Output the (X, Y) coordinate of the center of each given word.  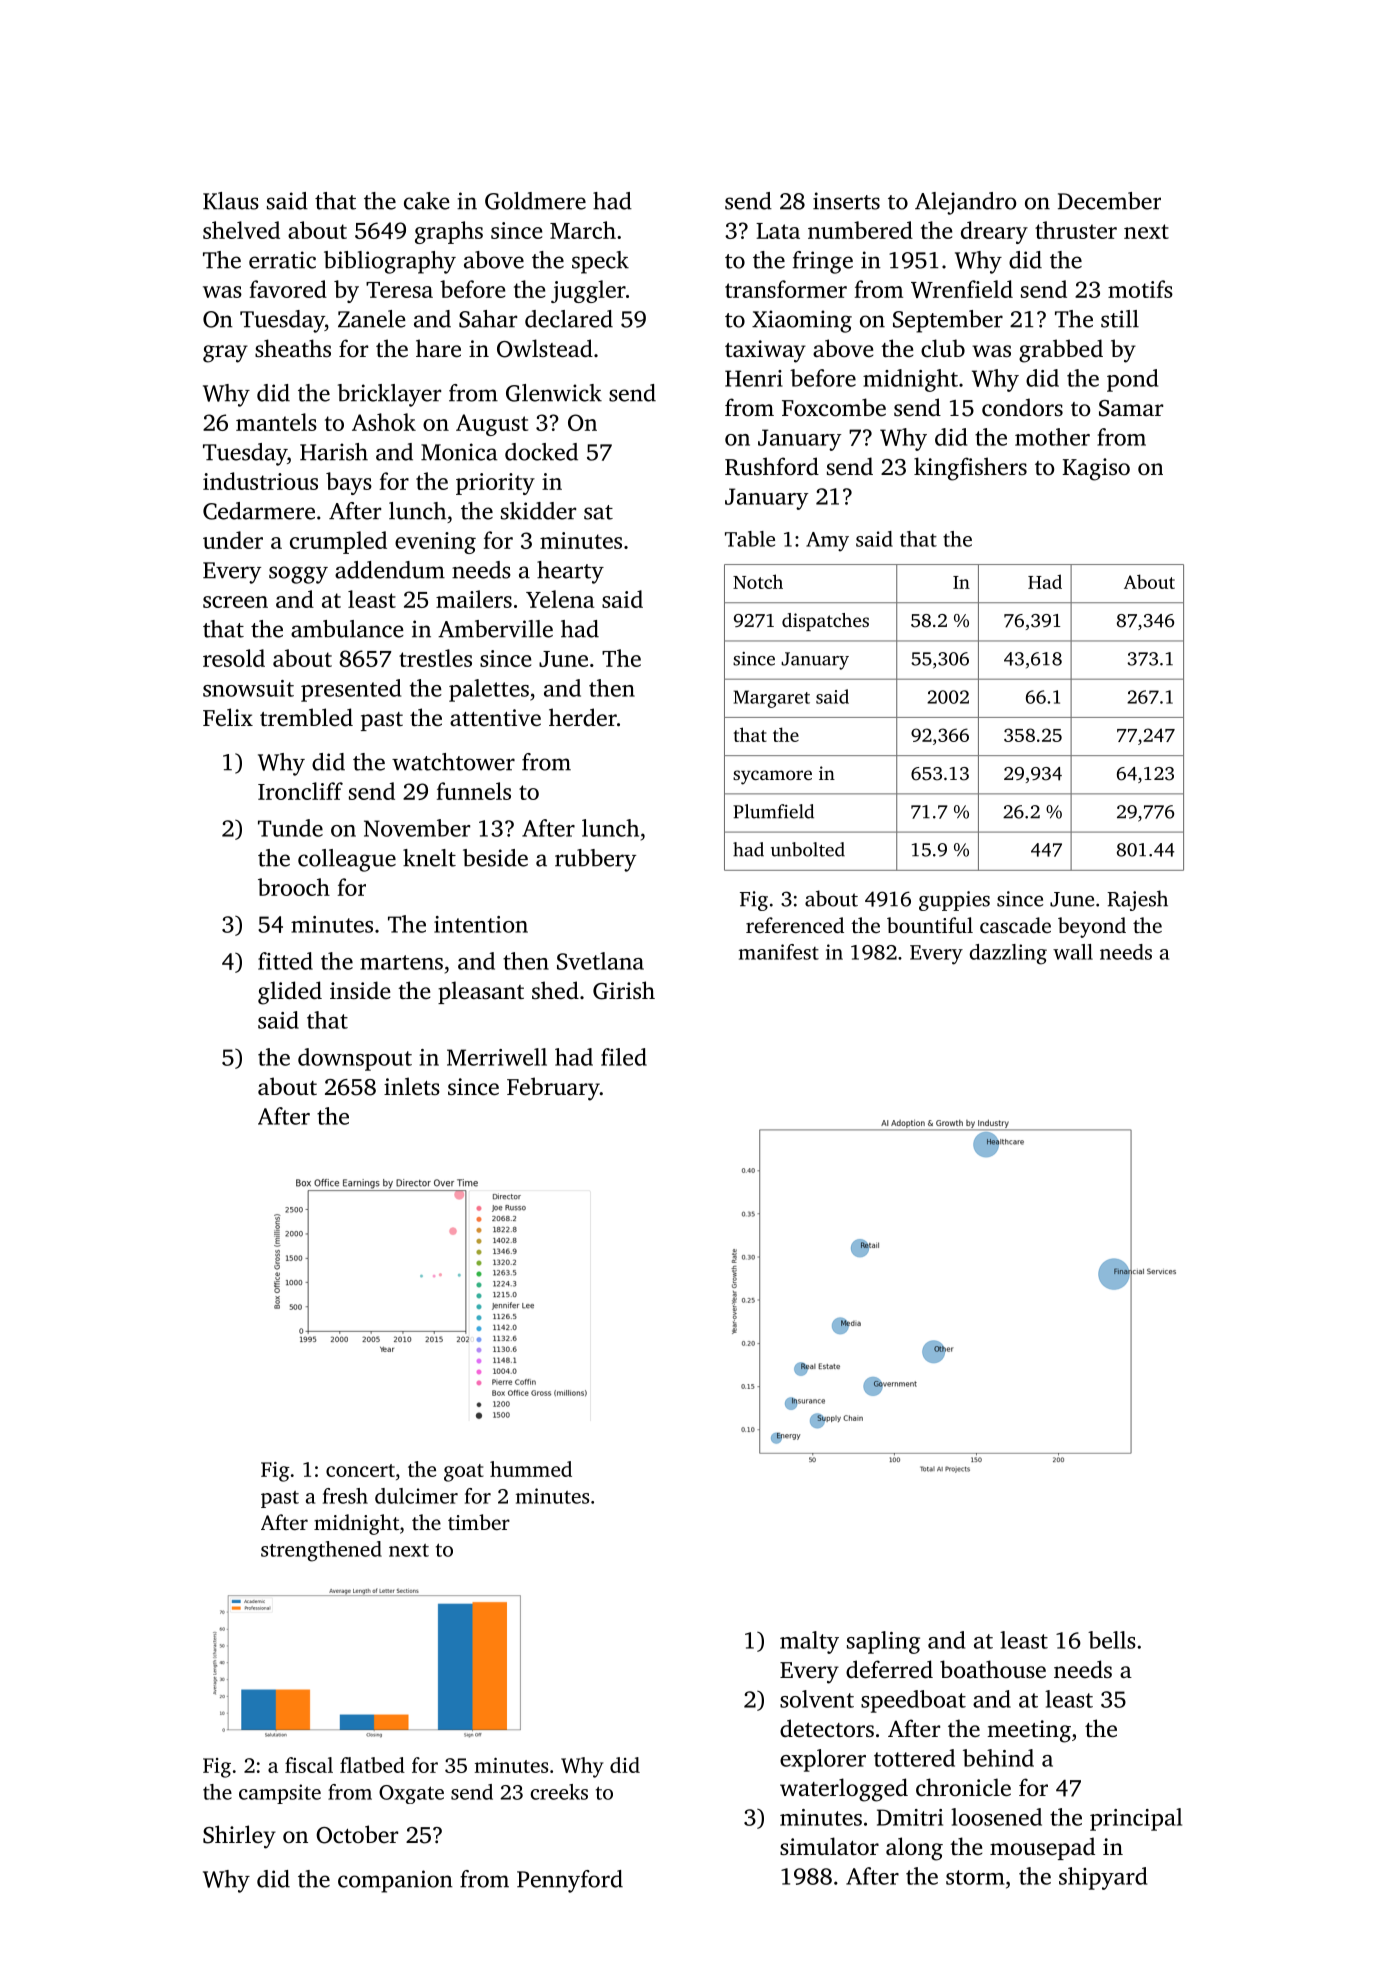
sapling (883, 1642)
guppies (954, 901)
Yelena (560, 599)
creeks (559, 1792)
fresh (345, 1496)
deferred (889, 1669)
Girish (624, 990)
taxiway (765, 351)
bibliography (390, 262)
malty (809, 1642)
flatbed (372, 1765)
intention (481, 924)
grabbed (1061, 351)
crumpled (338, 542)
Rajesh (1137, 900)
